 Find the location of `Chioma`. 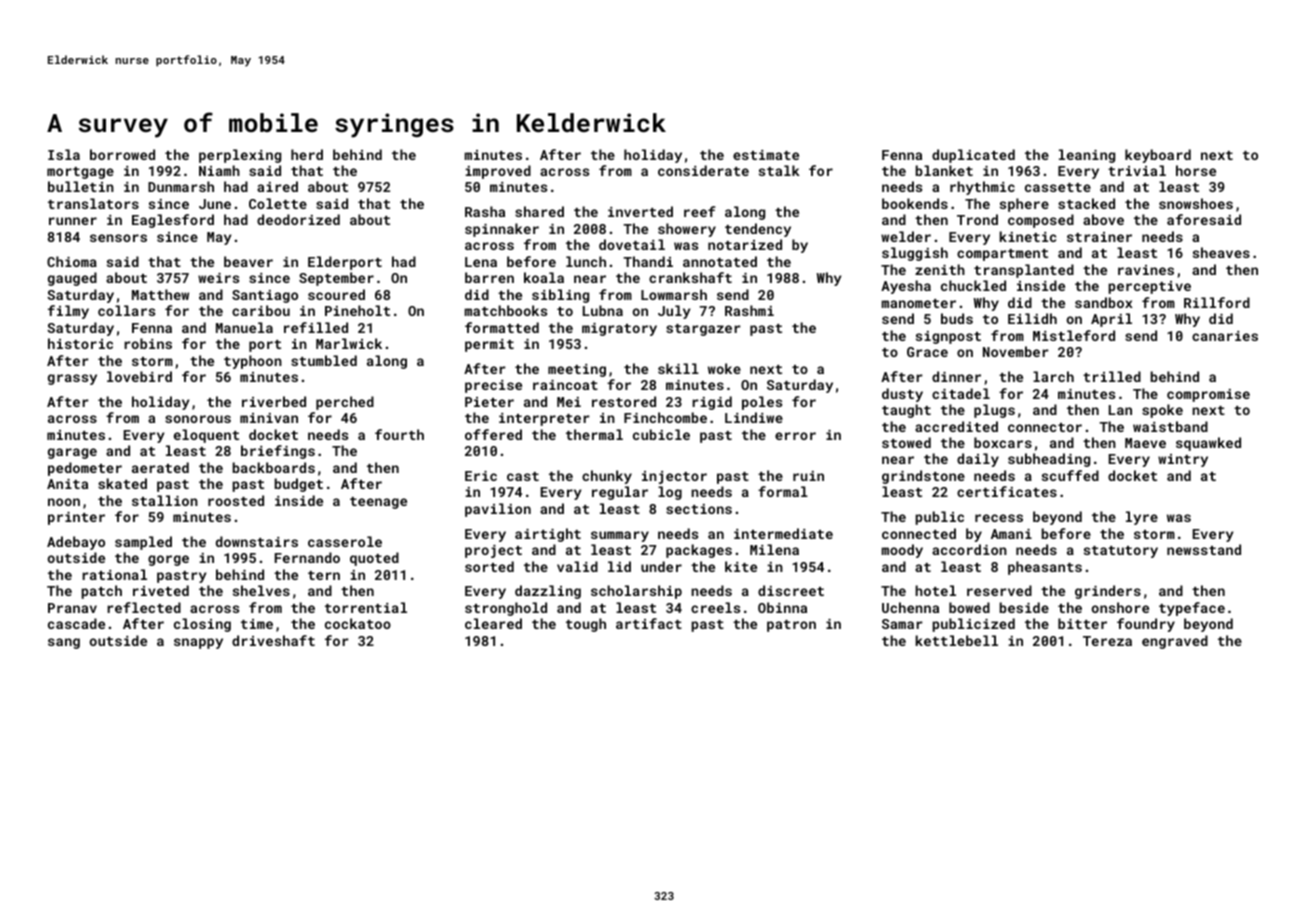

Chioma is located at coordinates (72, 261).
